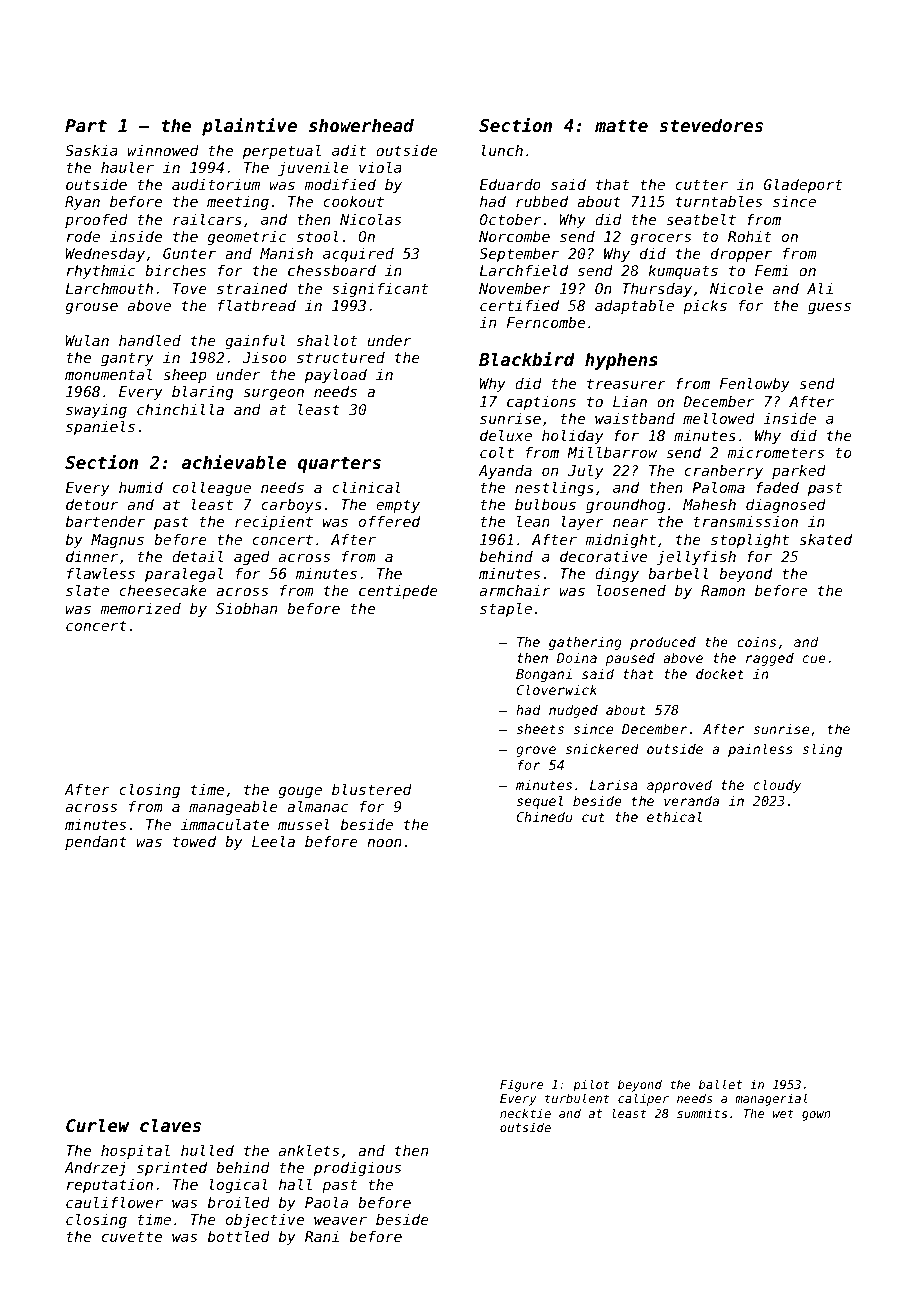 The image size is (924, 1308). I want to click on diagnosed, so click(786, 506).
